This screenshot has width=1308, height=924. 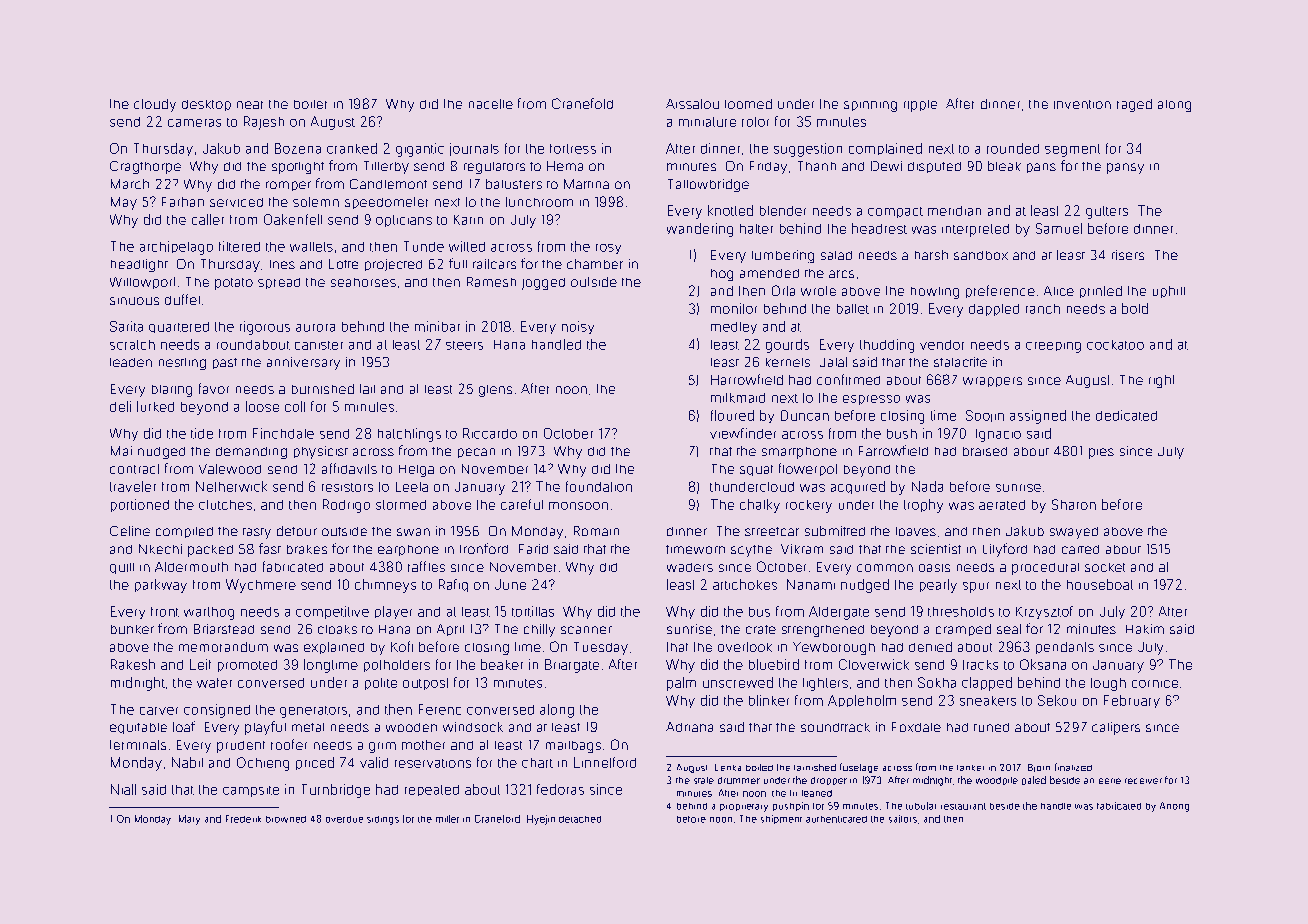 I want to click on windsock, so click(x=473, y=727).
